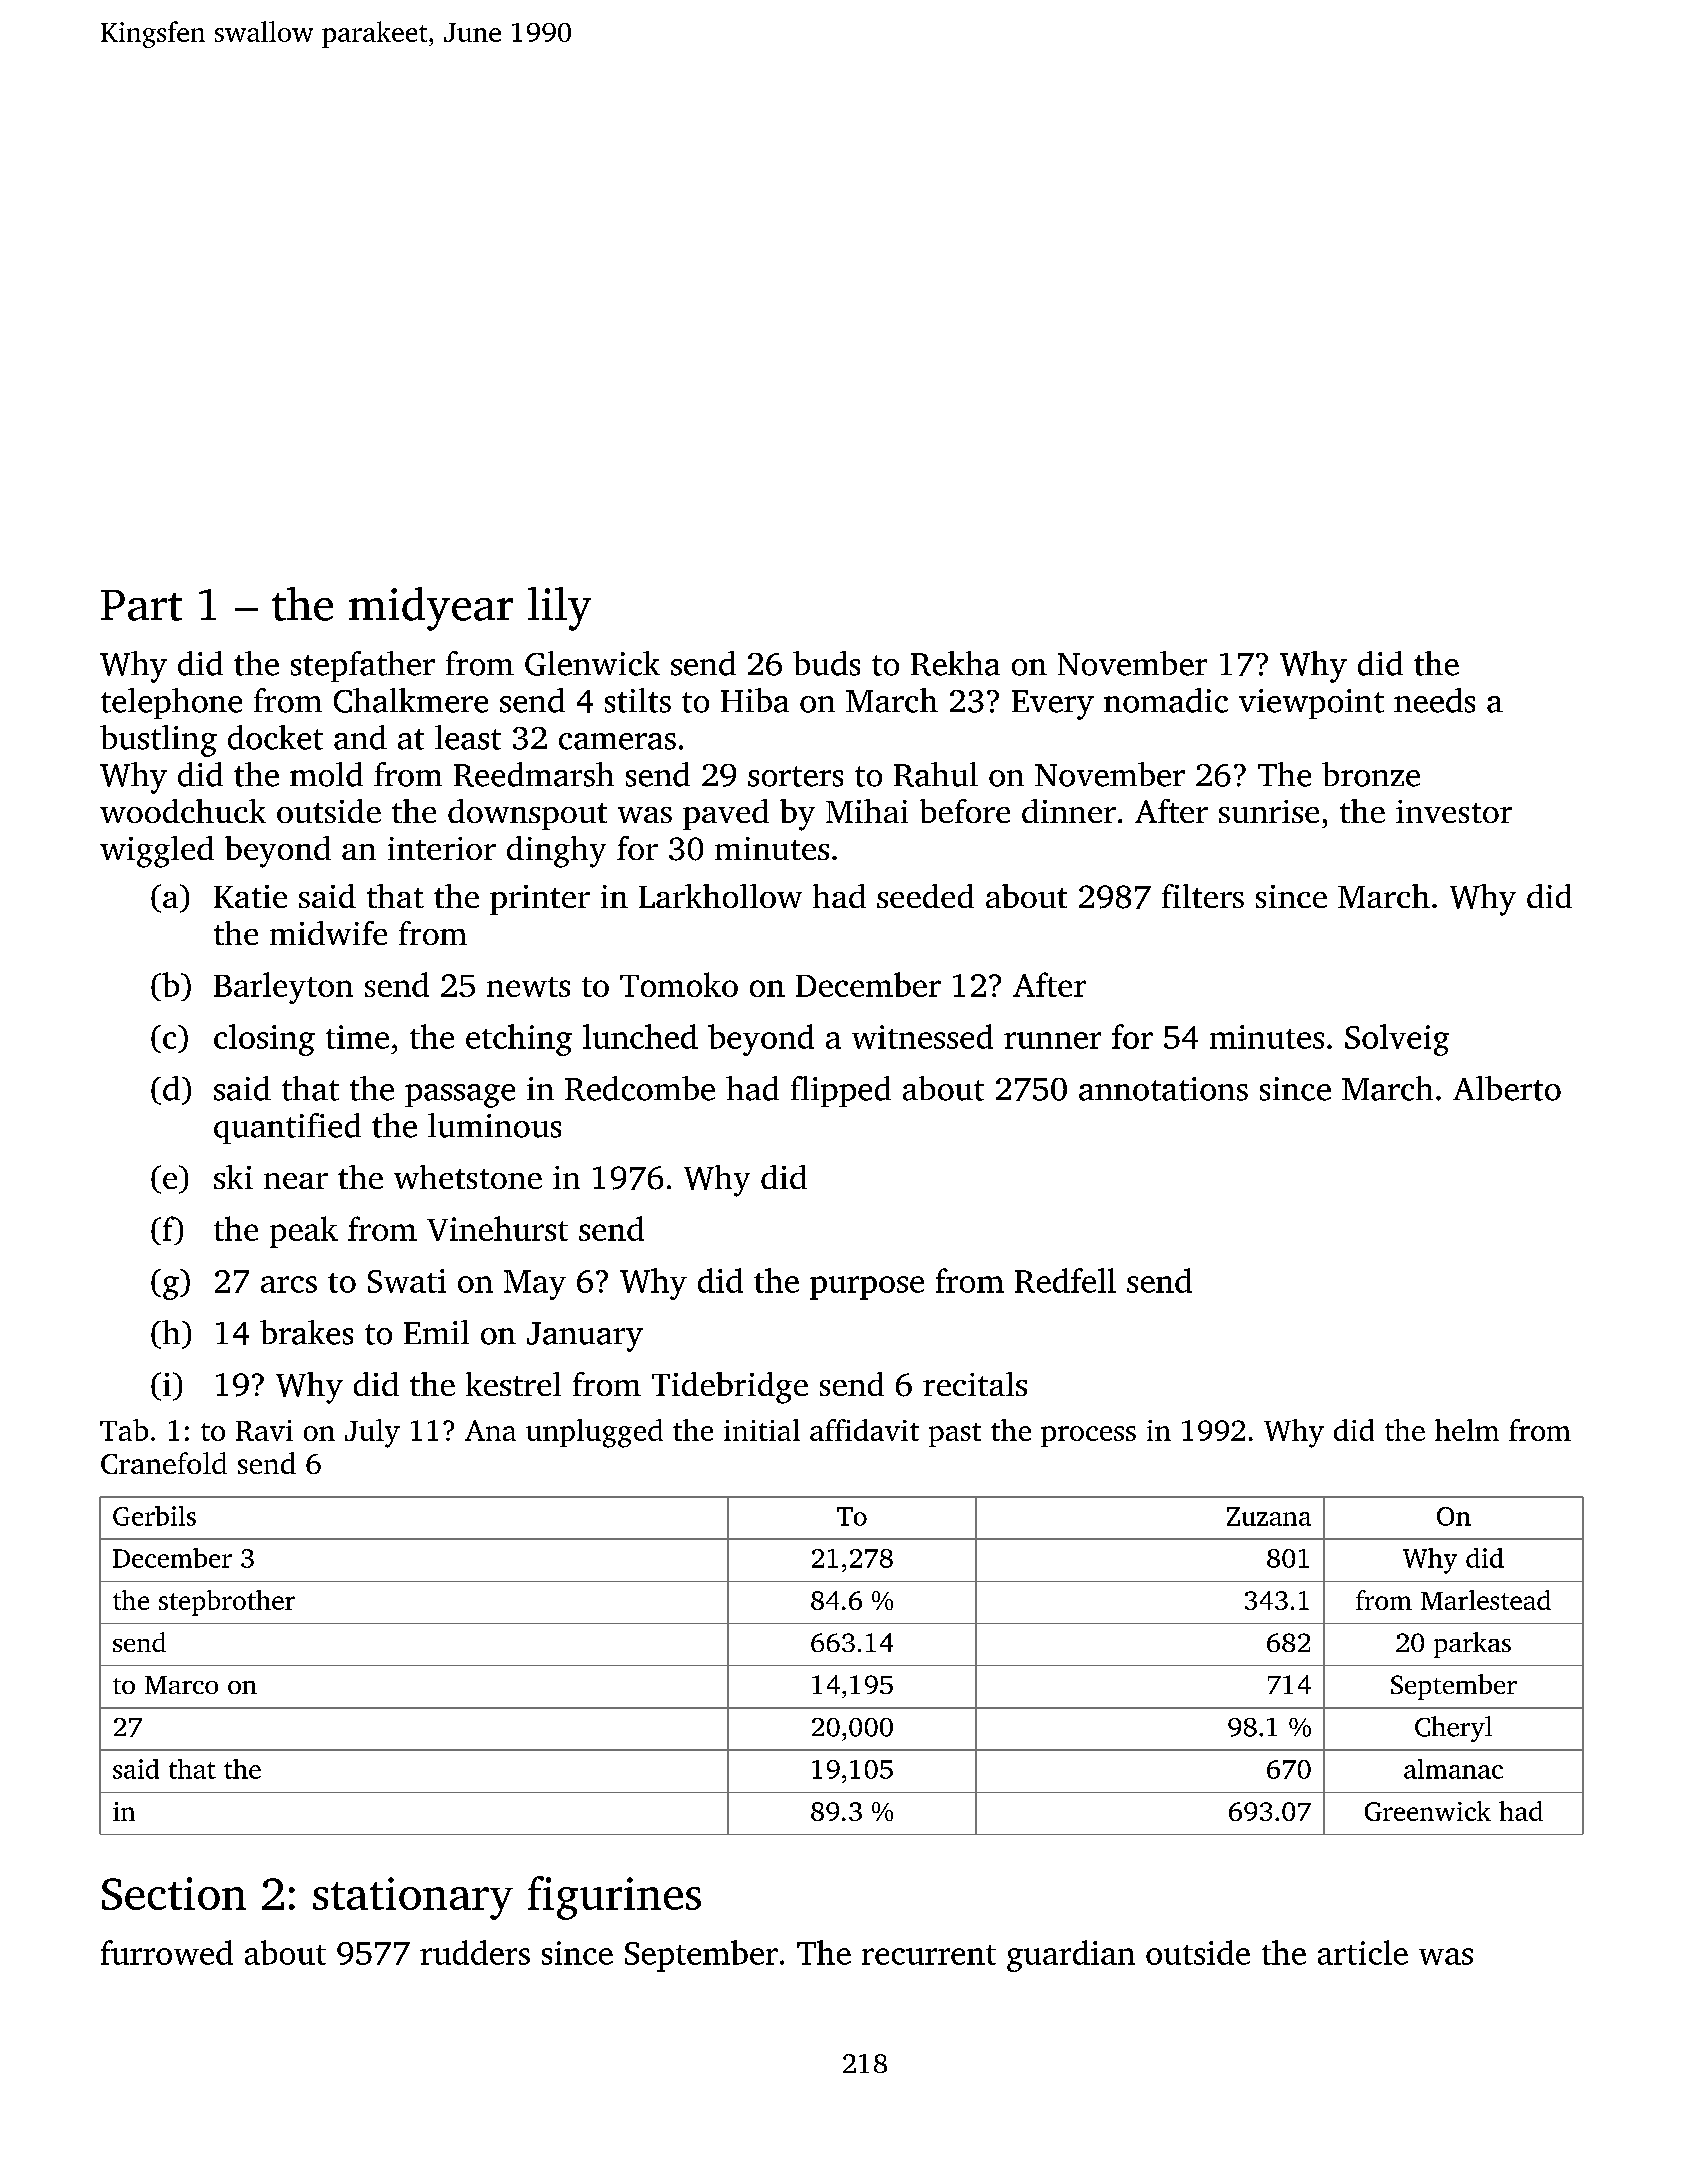 The height and width of the page is (2178, 1683). What do you see at coordinates (955, 1435) in the page?
I see `past` at bounding box center [955, 1435].
